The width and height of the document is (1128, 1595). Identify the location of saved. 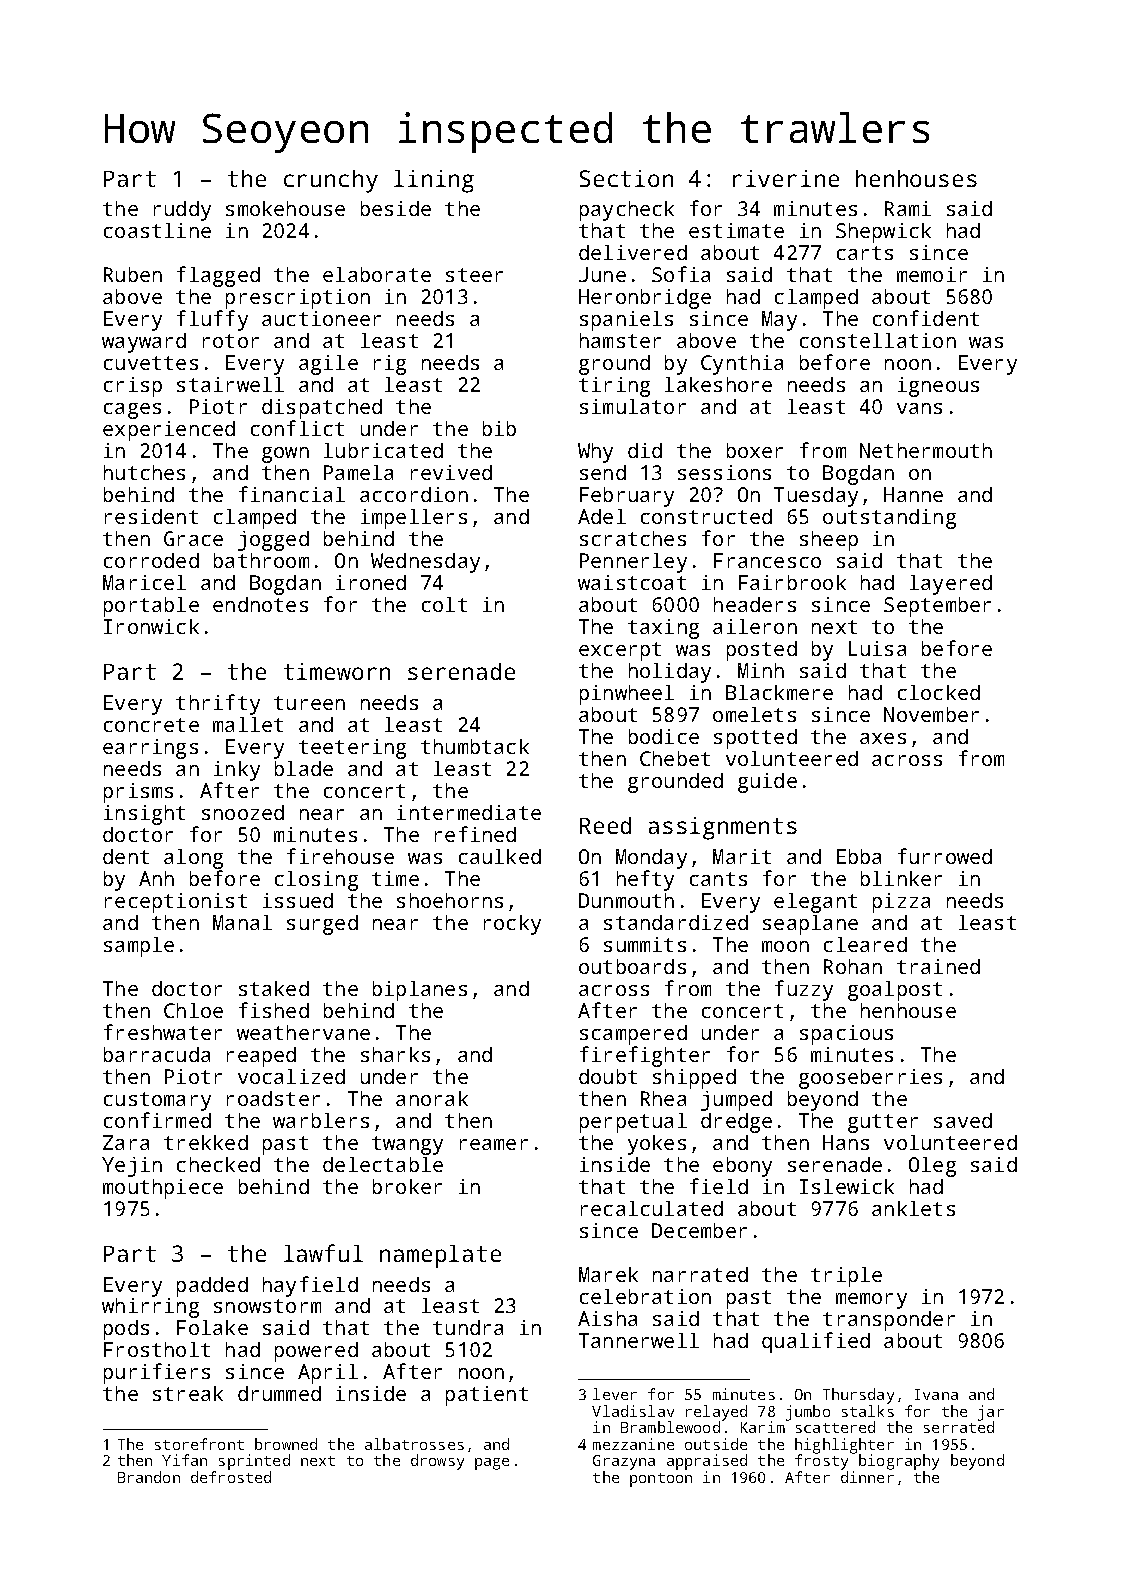
(963, 1120).
